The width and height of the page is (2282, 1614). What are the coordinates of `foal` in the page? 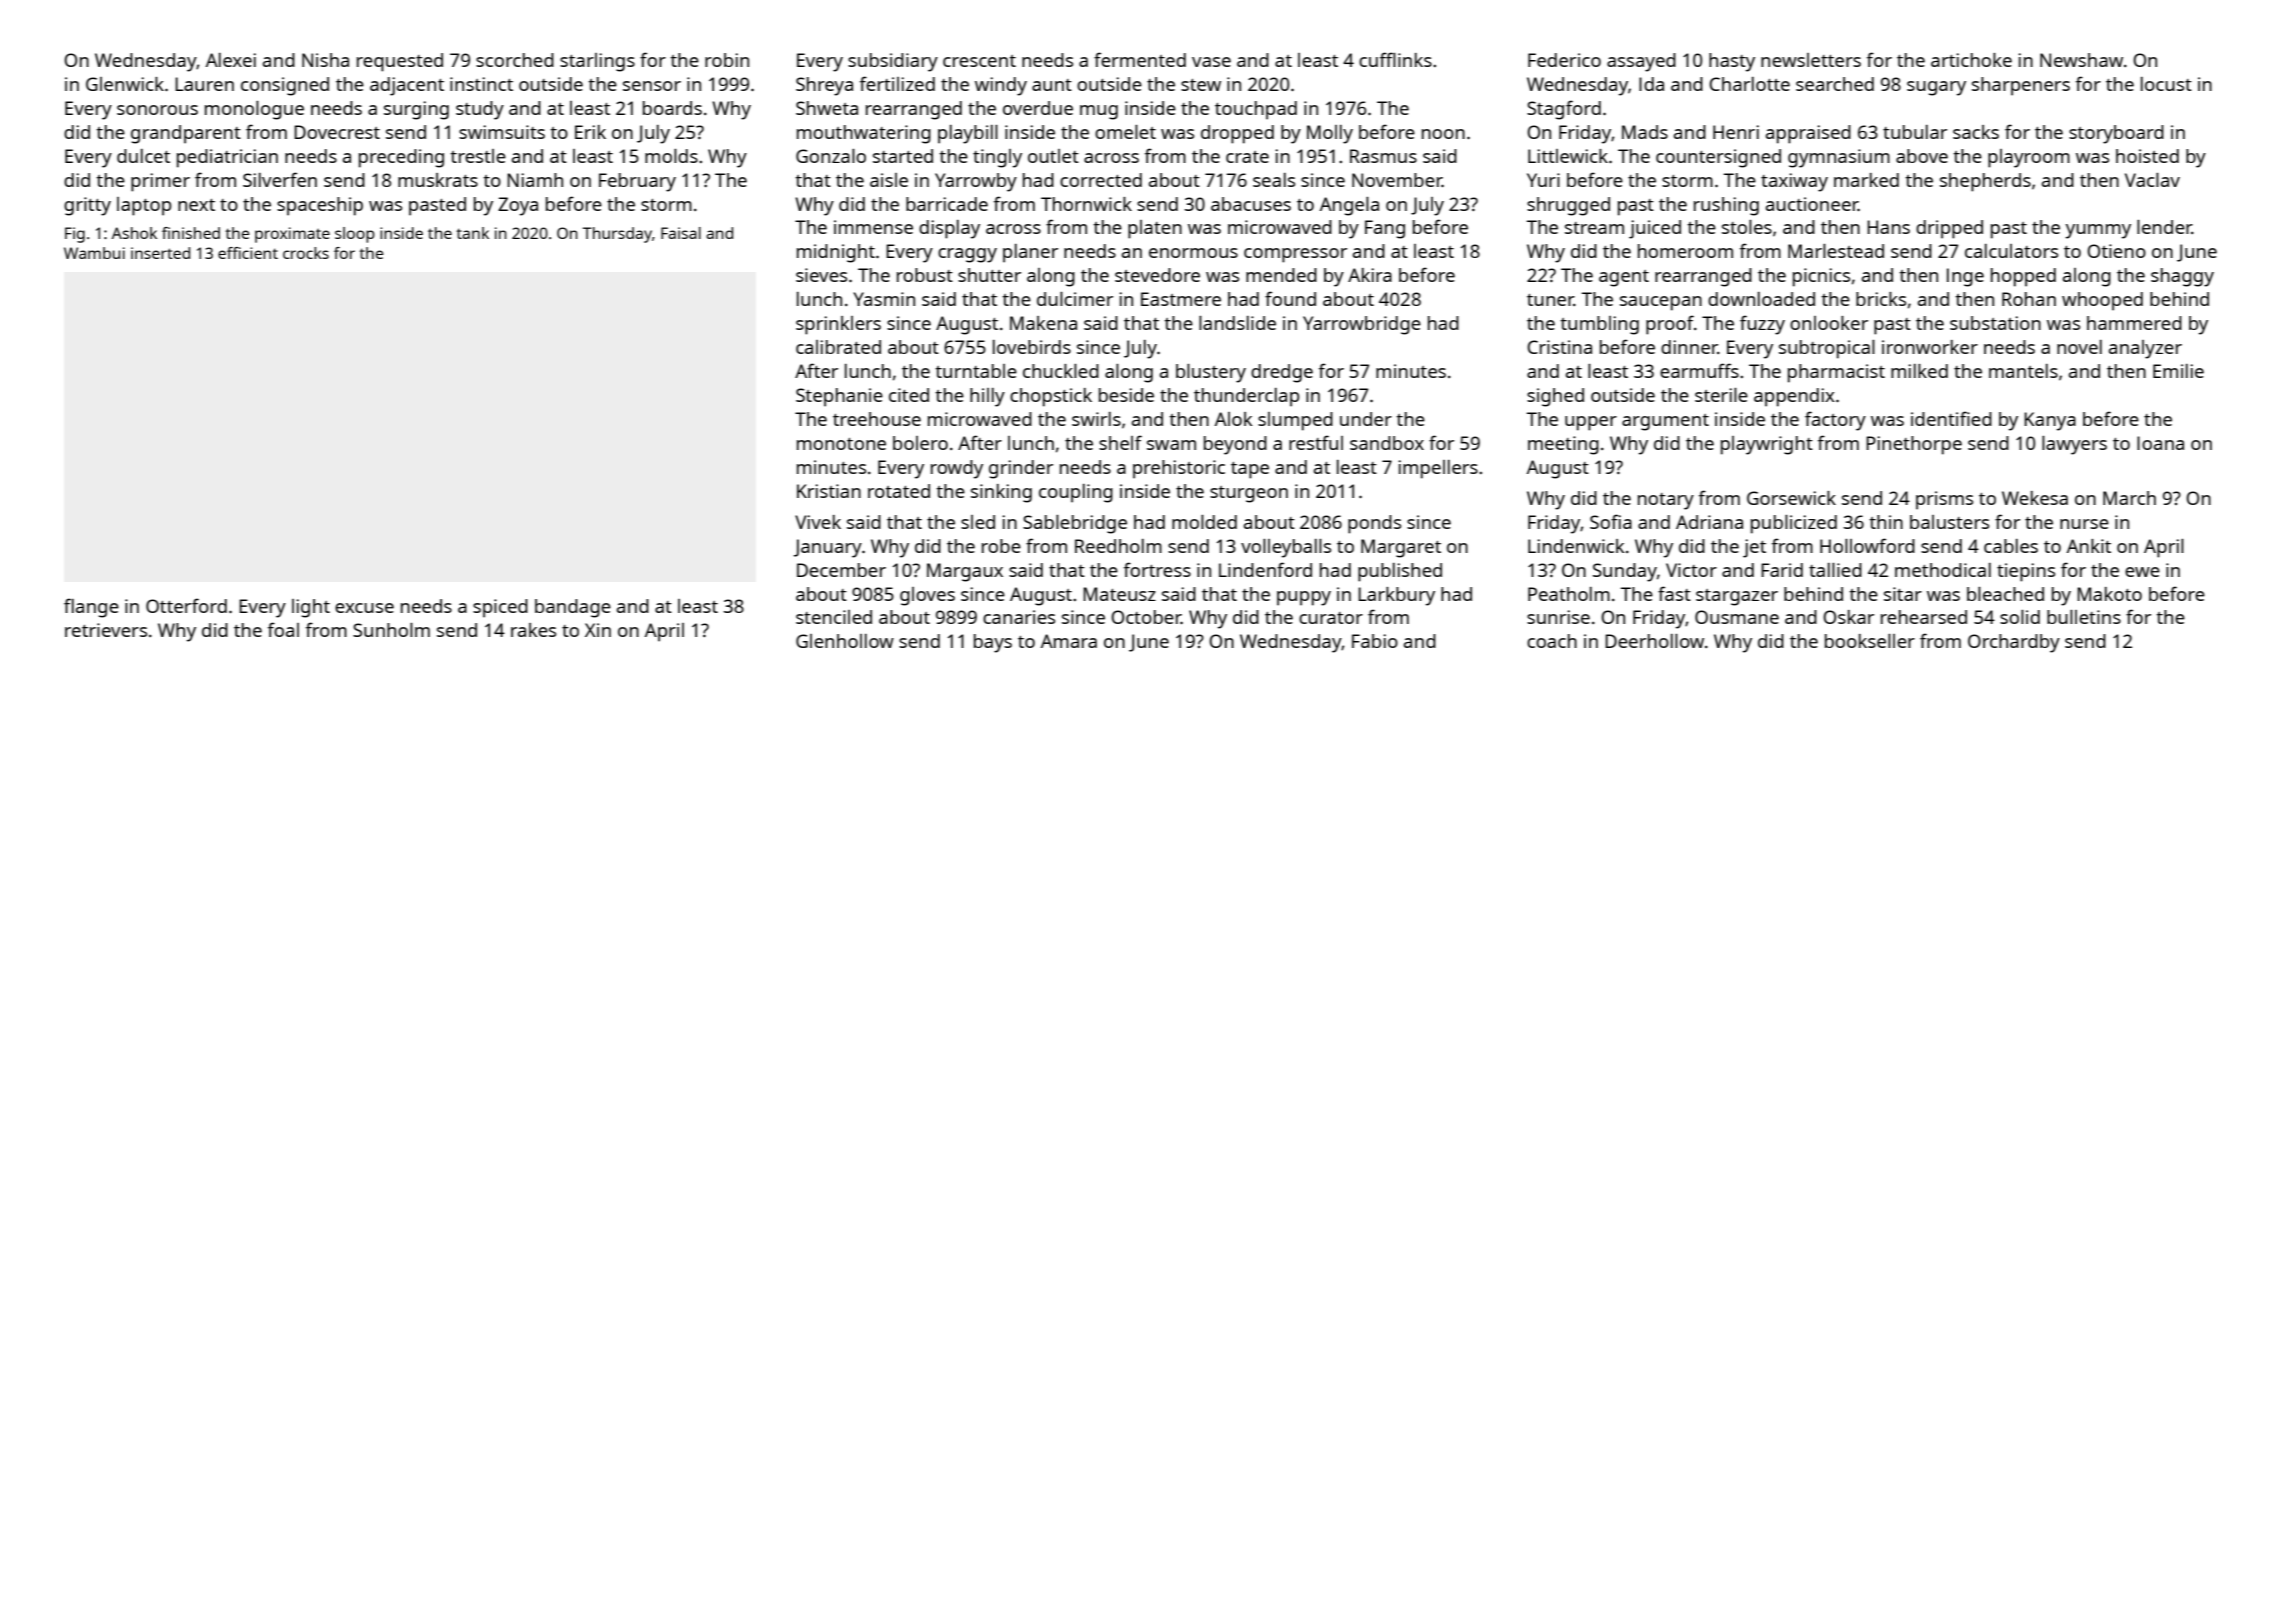 It's located at (283, 629).
